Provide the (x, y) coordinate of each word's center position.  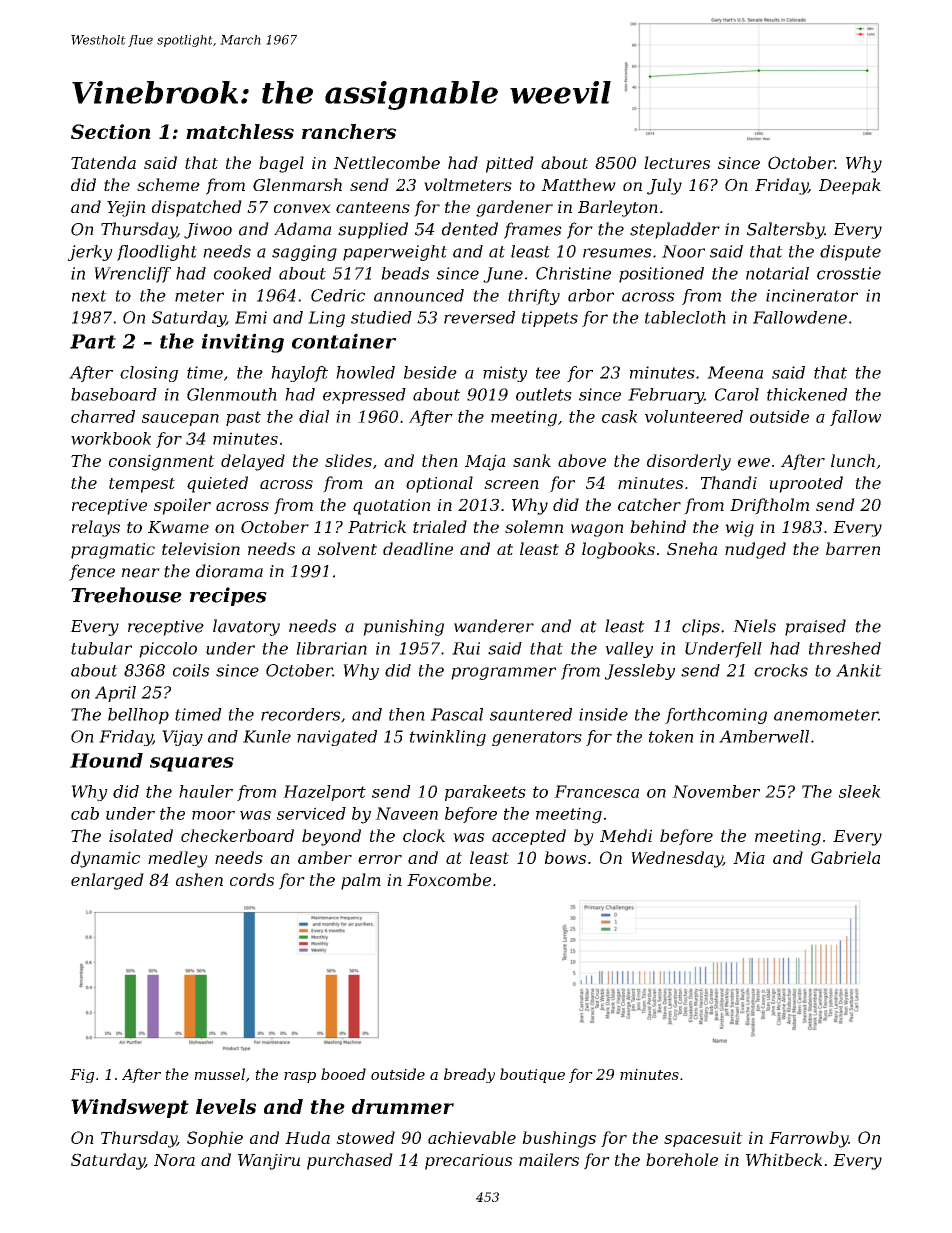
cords (252, 879)
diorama (229, 571)
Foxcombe (449, 879)
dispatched (197, 208)
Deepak (850, 186)
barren (853, 548)
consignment (162, 462)
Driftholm (769, 506)
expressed (364, 396)
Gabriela (845, 857)
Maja (485, 462)
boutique (532, 1075)
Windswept (130, 1108)
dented (470, 229)
